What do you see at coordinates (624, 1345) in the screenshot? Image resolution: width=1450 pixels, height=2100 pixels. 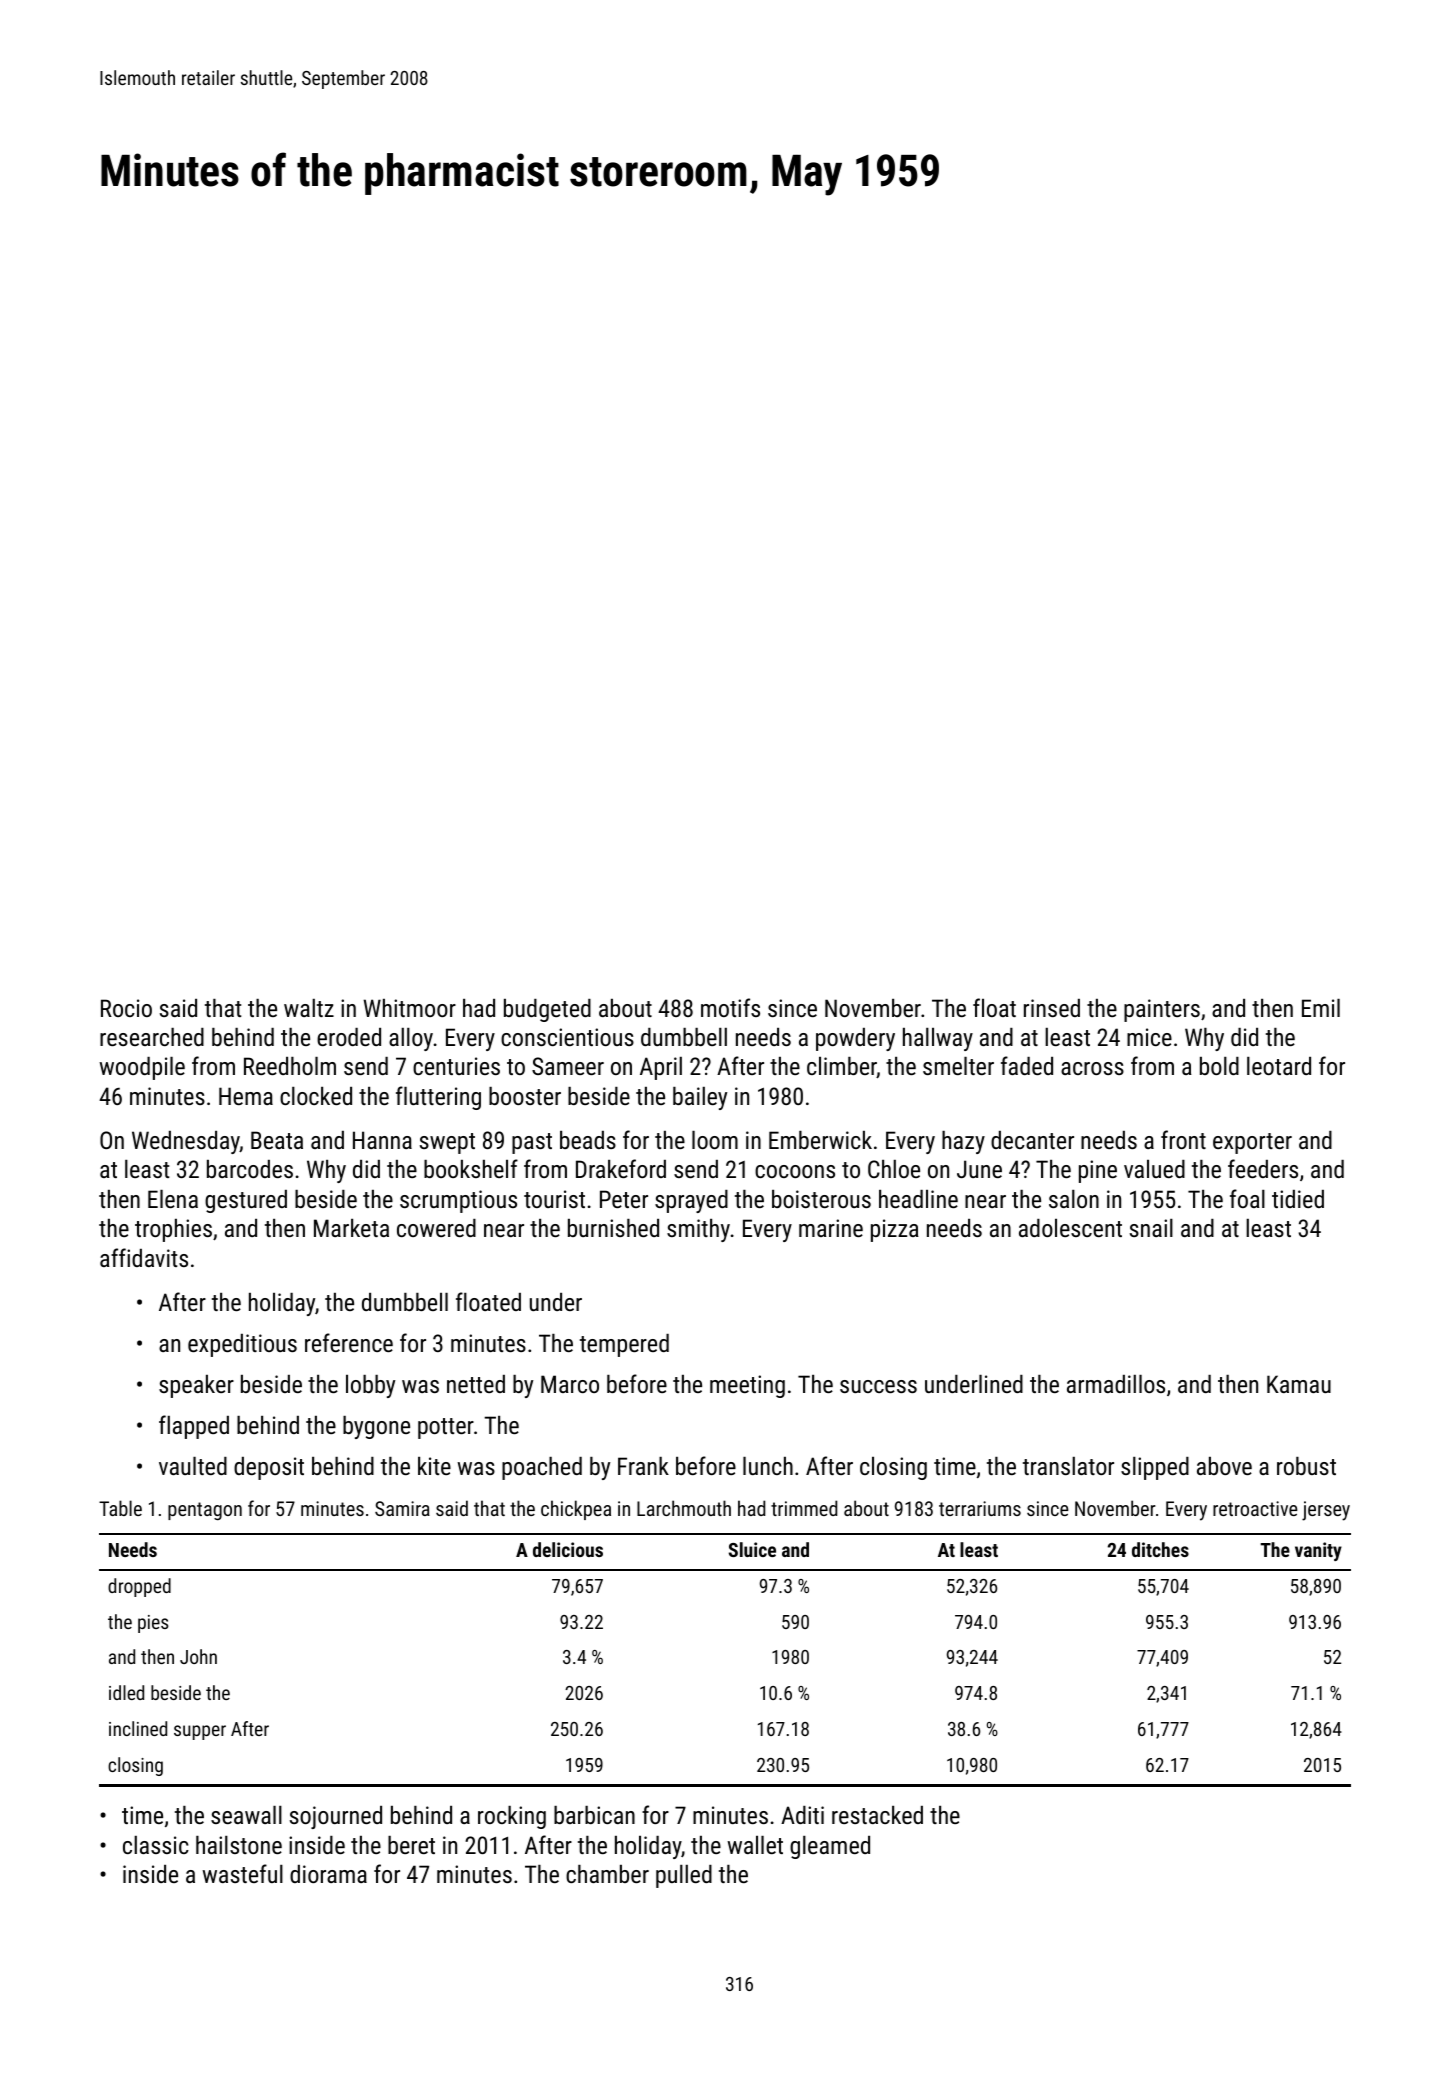 I see `tempered` at bounding box center [624, 1345].
